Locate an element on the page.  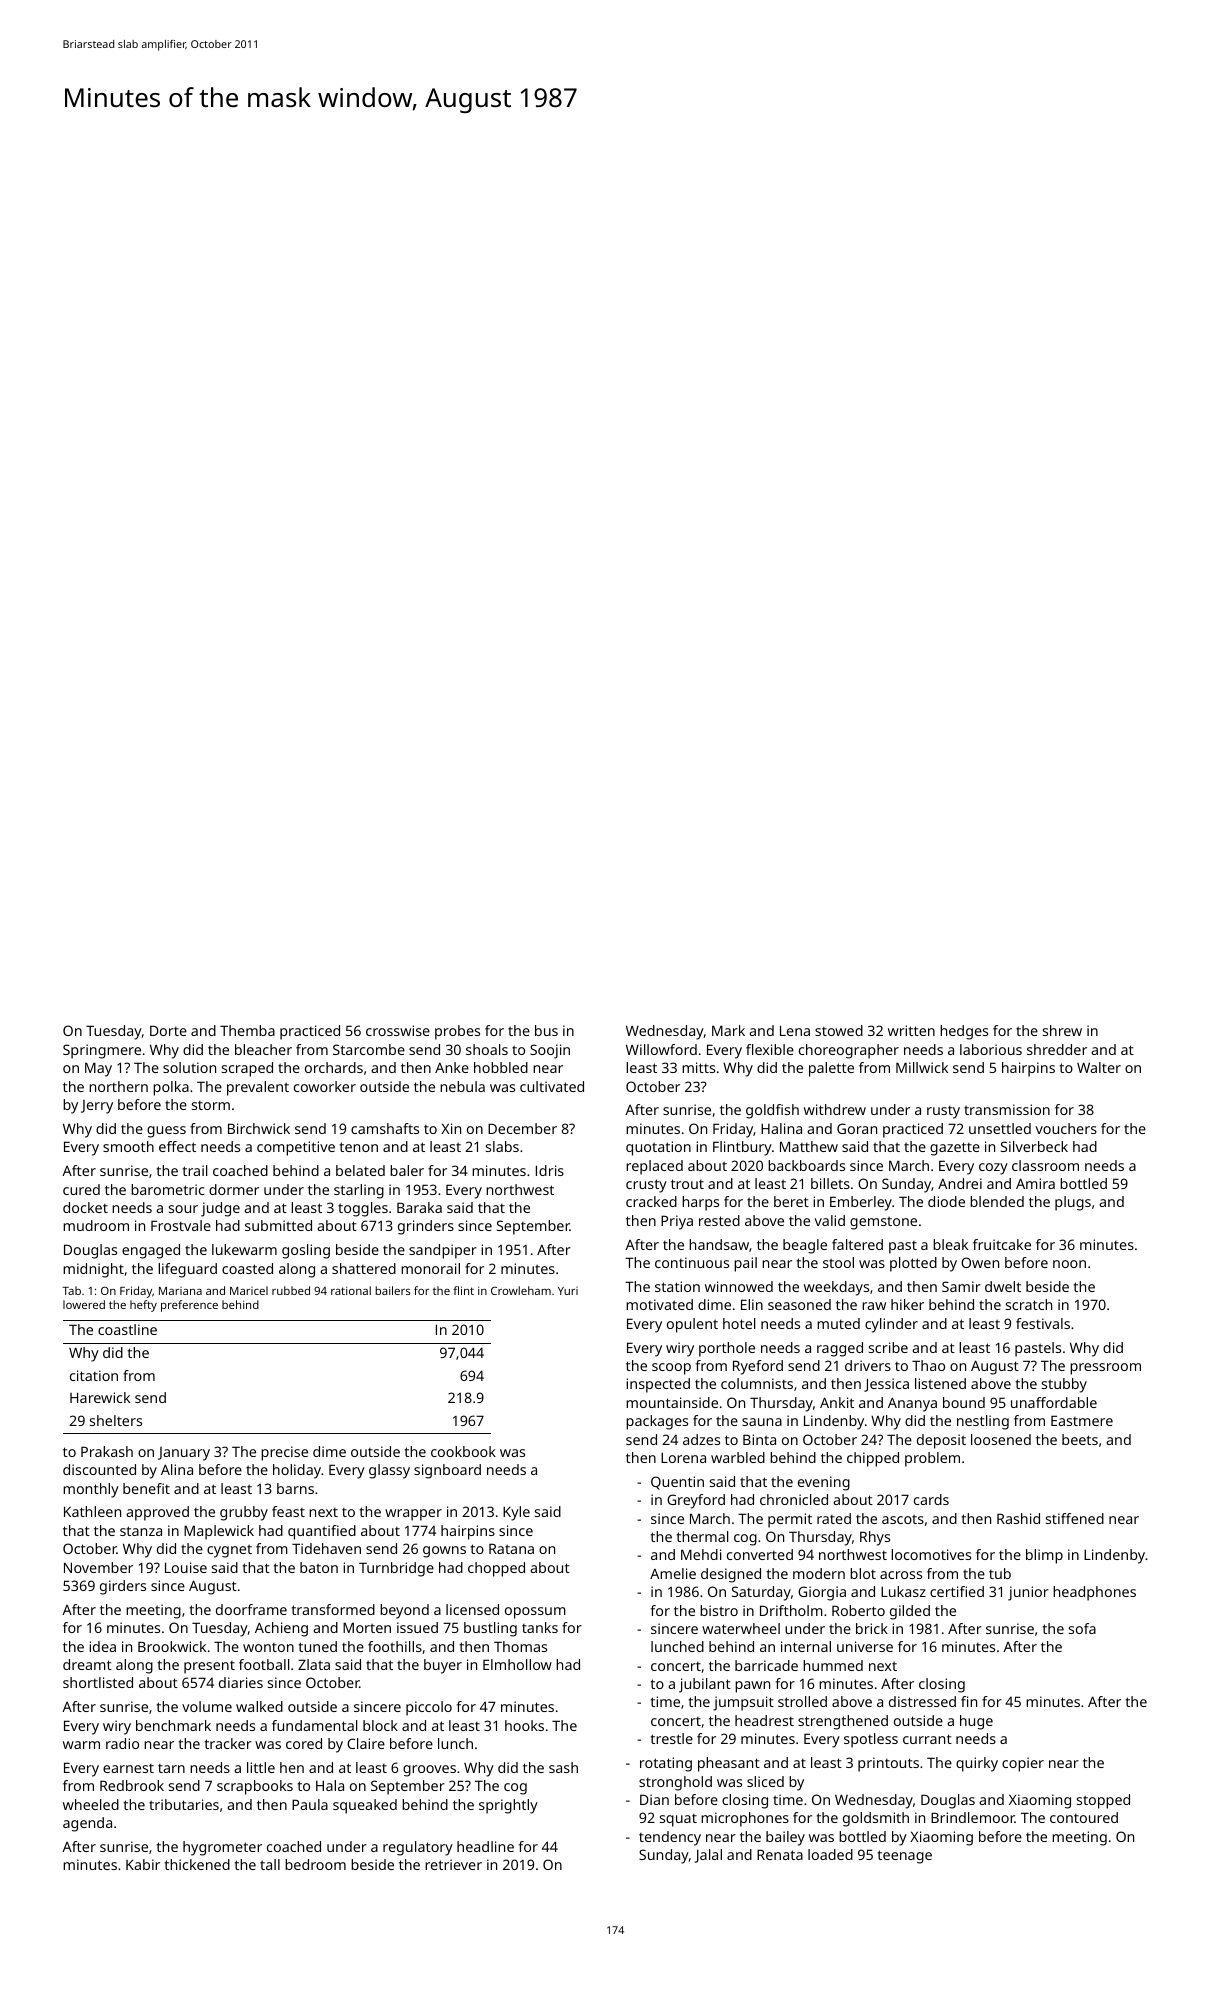
plugs is located at coordinates (1073, 1203).
